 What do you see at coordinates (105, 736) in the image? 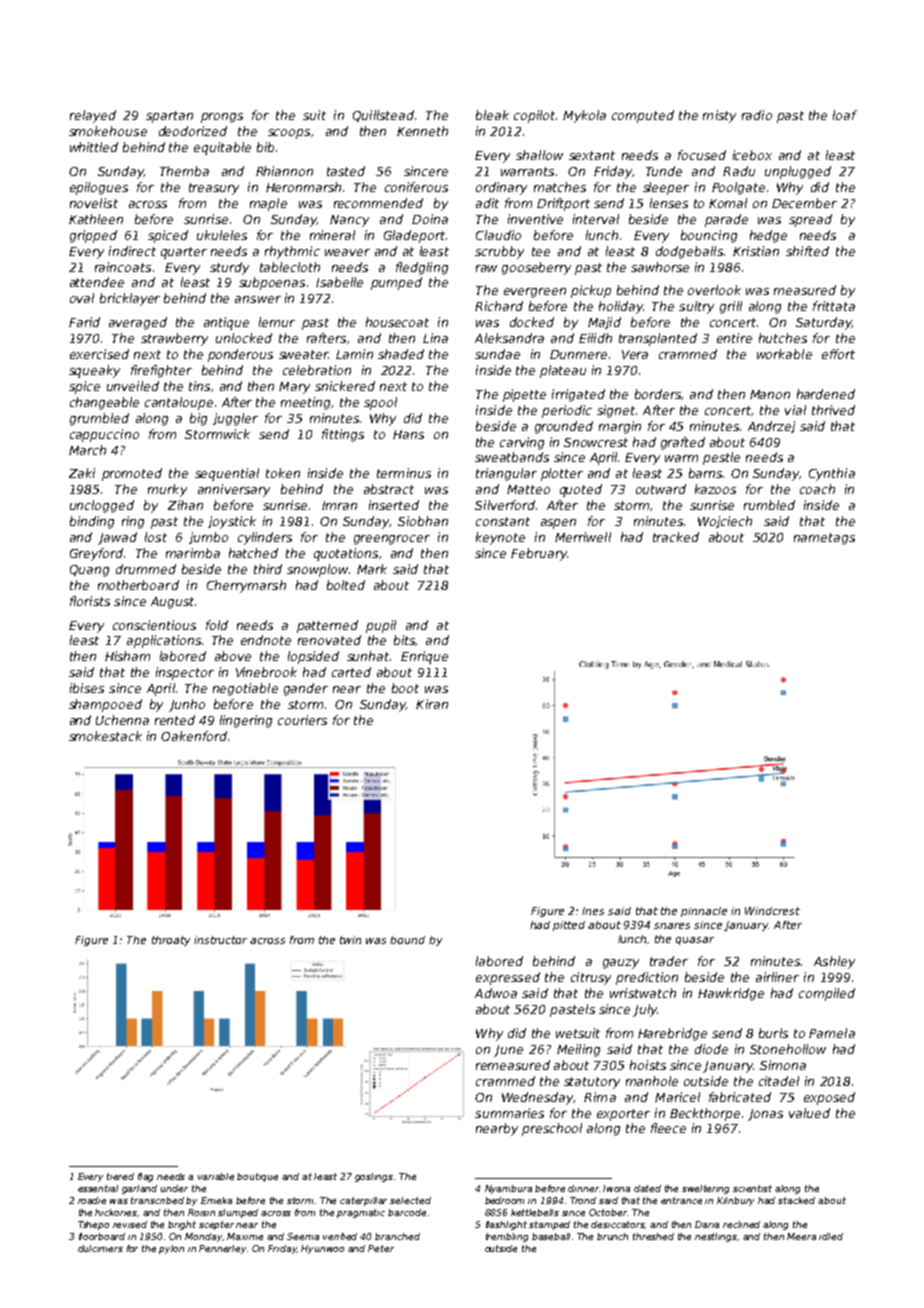
I see `smokestack` at bounding box center [105, 736].
